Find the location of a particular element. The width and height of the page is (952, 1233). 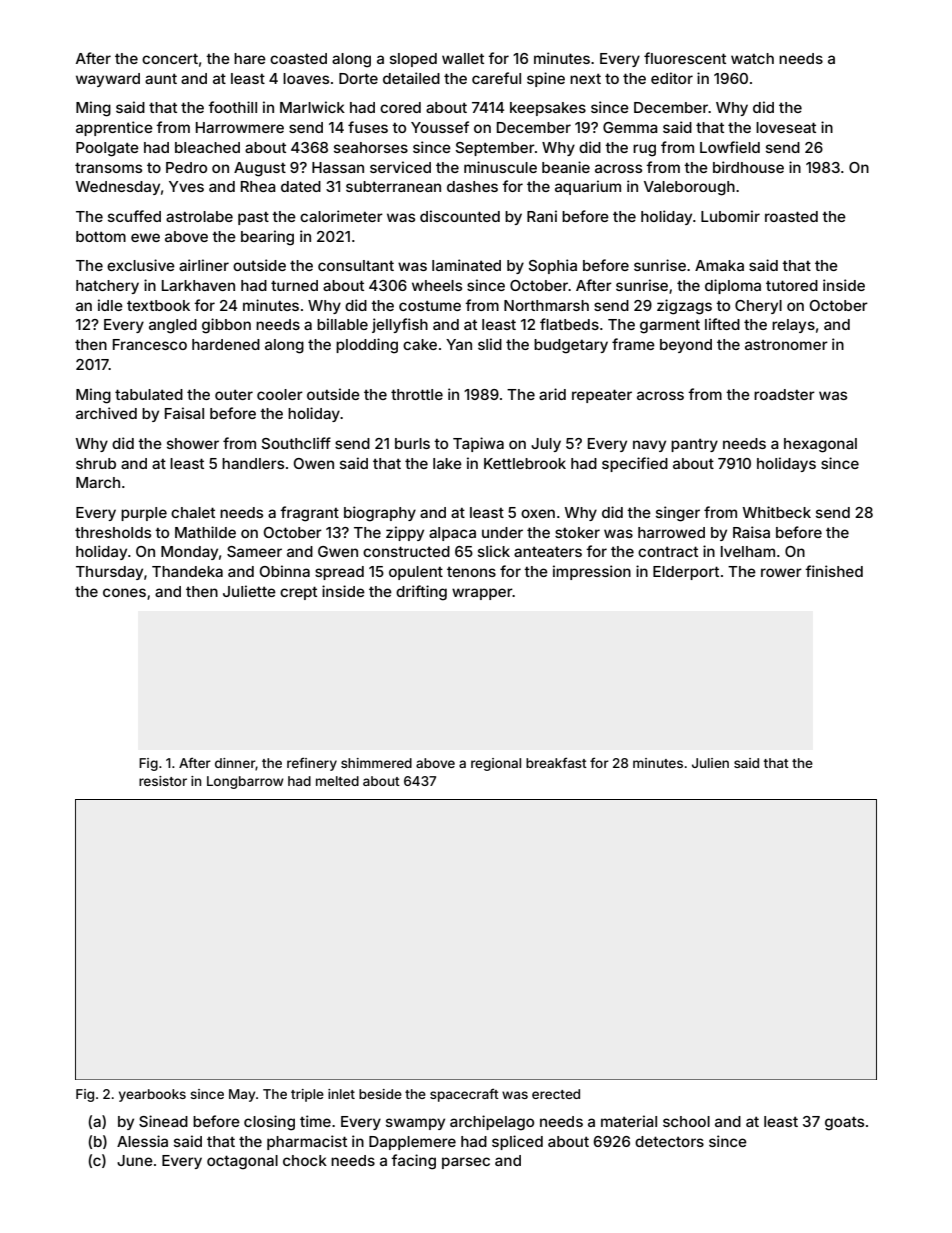

Alessia is located at coordinates (142, 1141).
